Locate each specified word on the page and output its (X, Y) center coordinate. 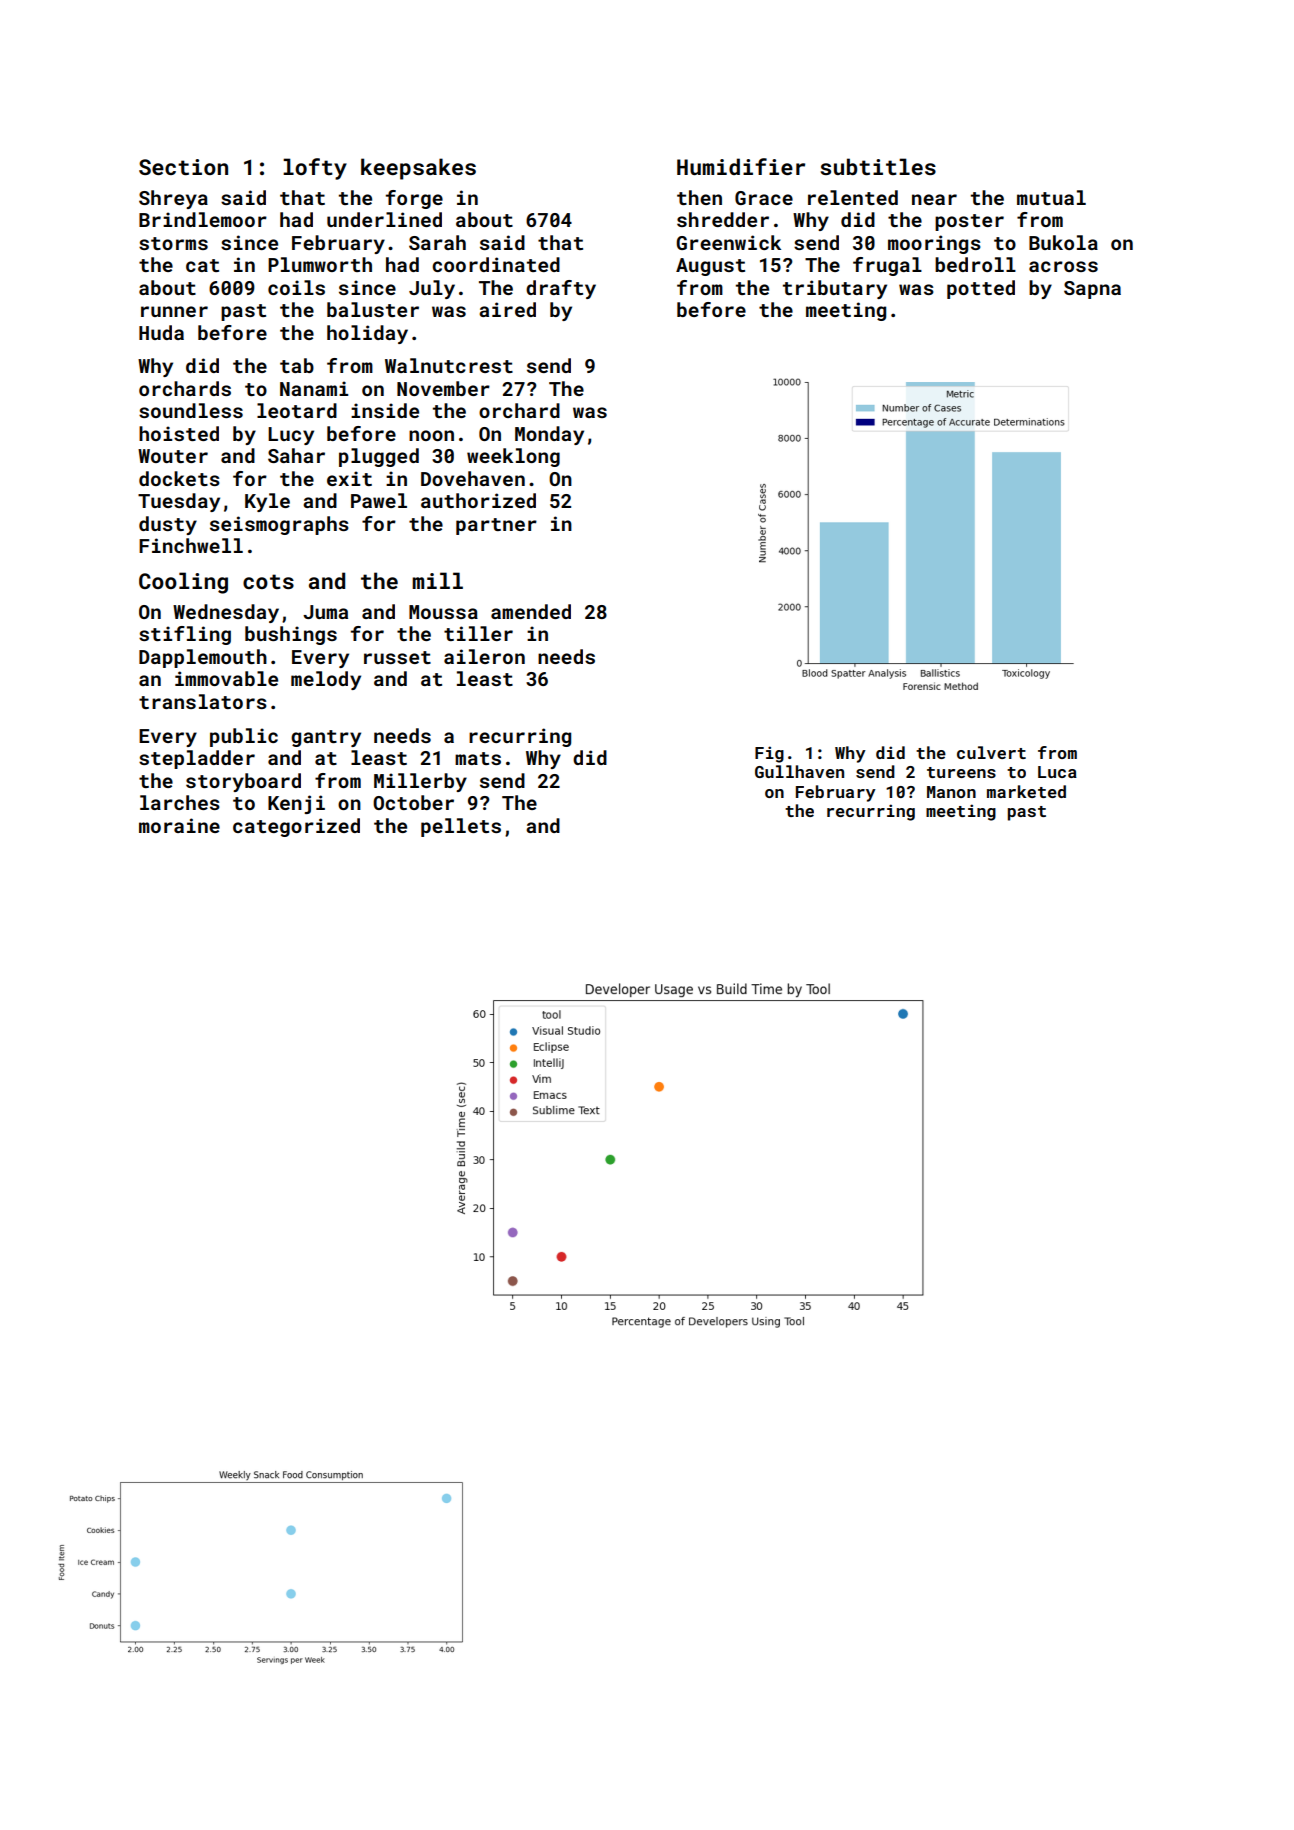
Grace (764, 198)
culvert (991, 752)
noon (431, 435)
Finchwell (191, 545)
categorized (296, 827)
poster (969, 222)
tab (297, 365)
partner (496, 526)
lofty (315, 169)
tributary (835, 289)
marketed (1026, 791)
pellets (461, 827)
